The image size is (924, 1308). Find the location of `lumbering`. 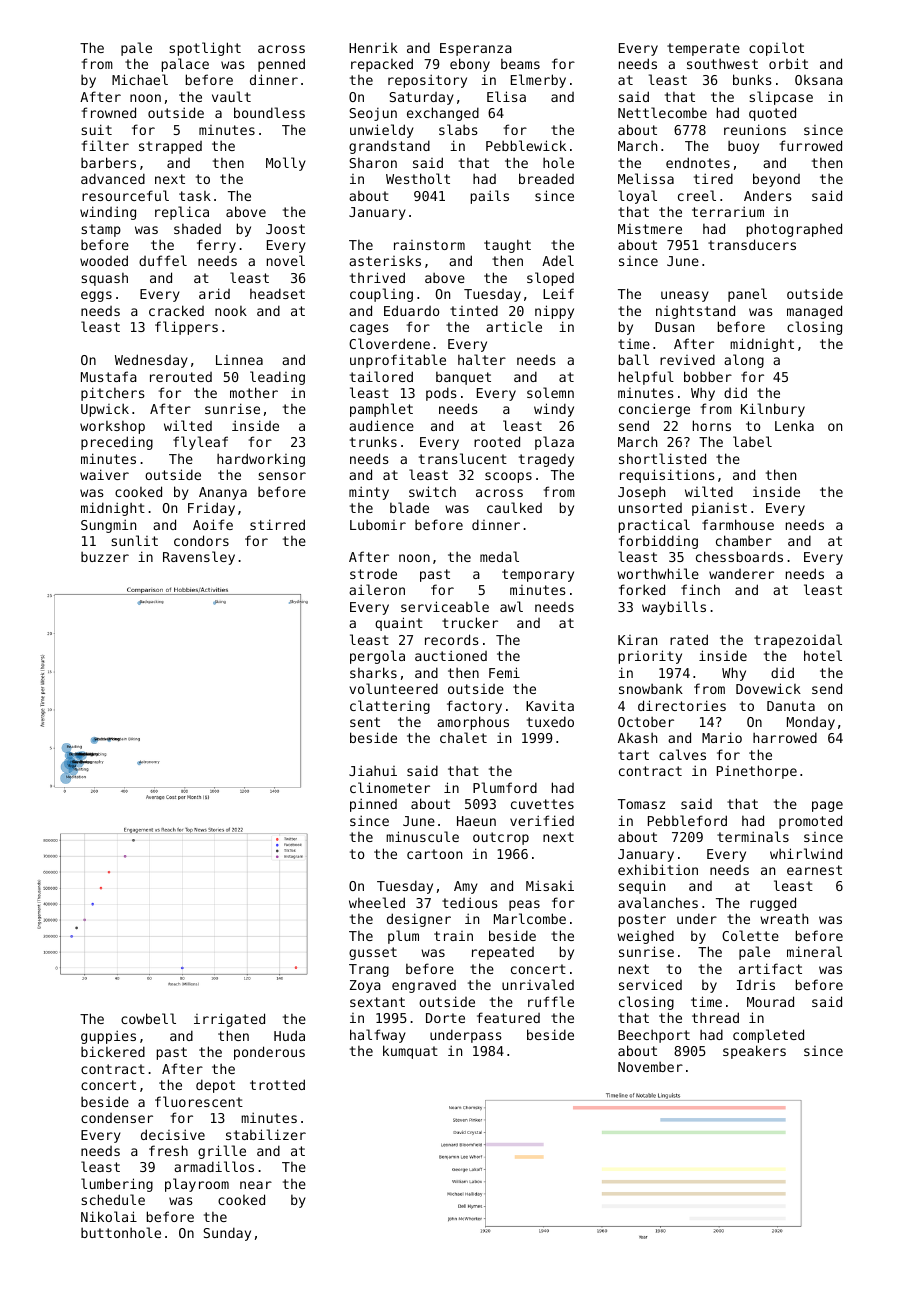

lumbering is located at coordinates (117, 1185).
